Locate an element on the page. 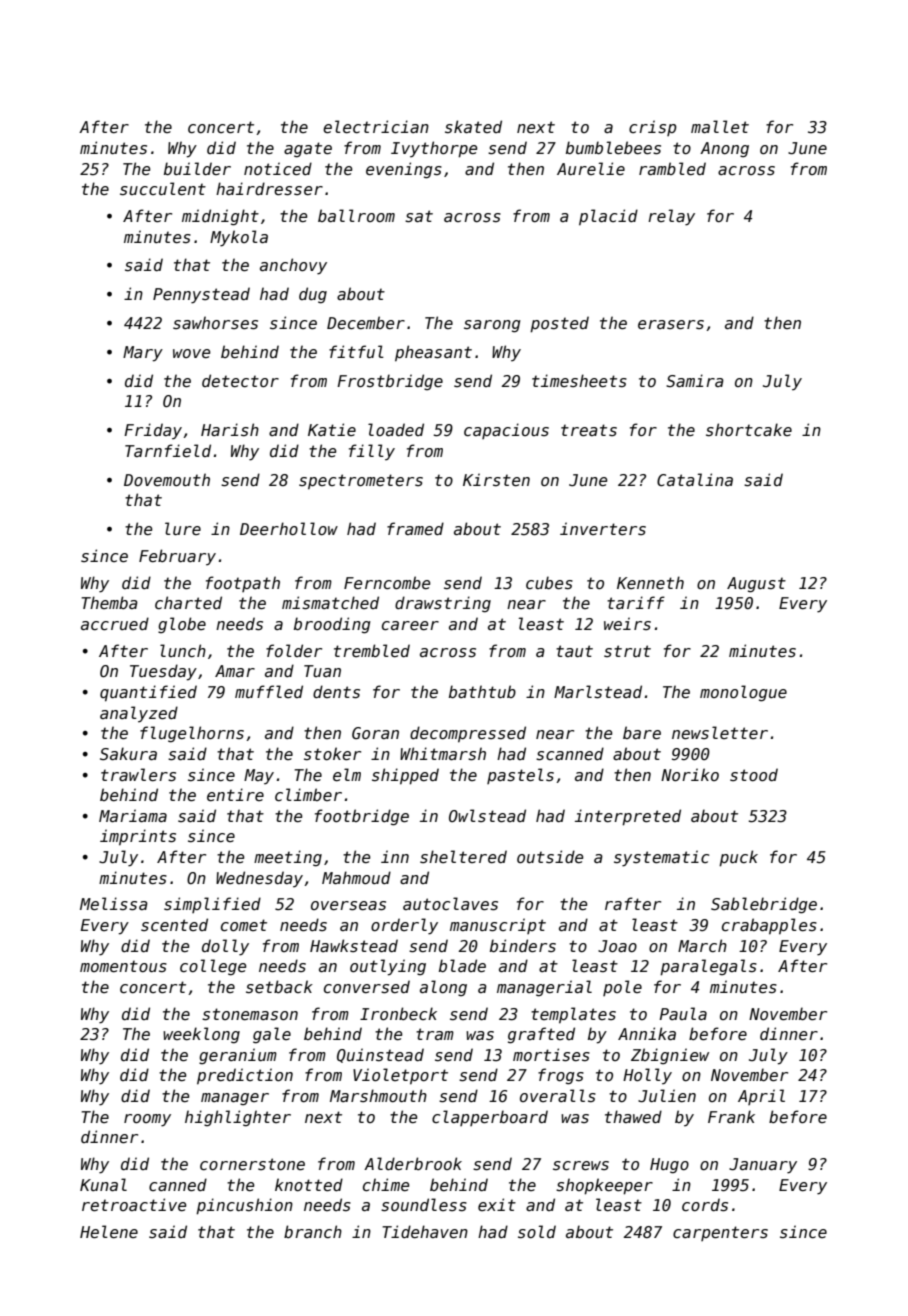  comet is located at coordinates (244, 925).
